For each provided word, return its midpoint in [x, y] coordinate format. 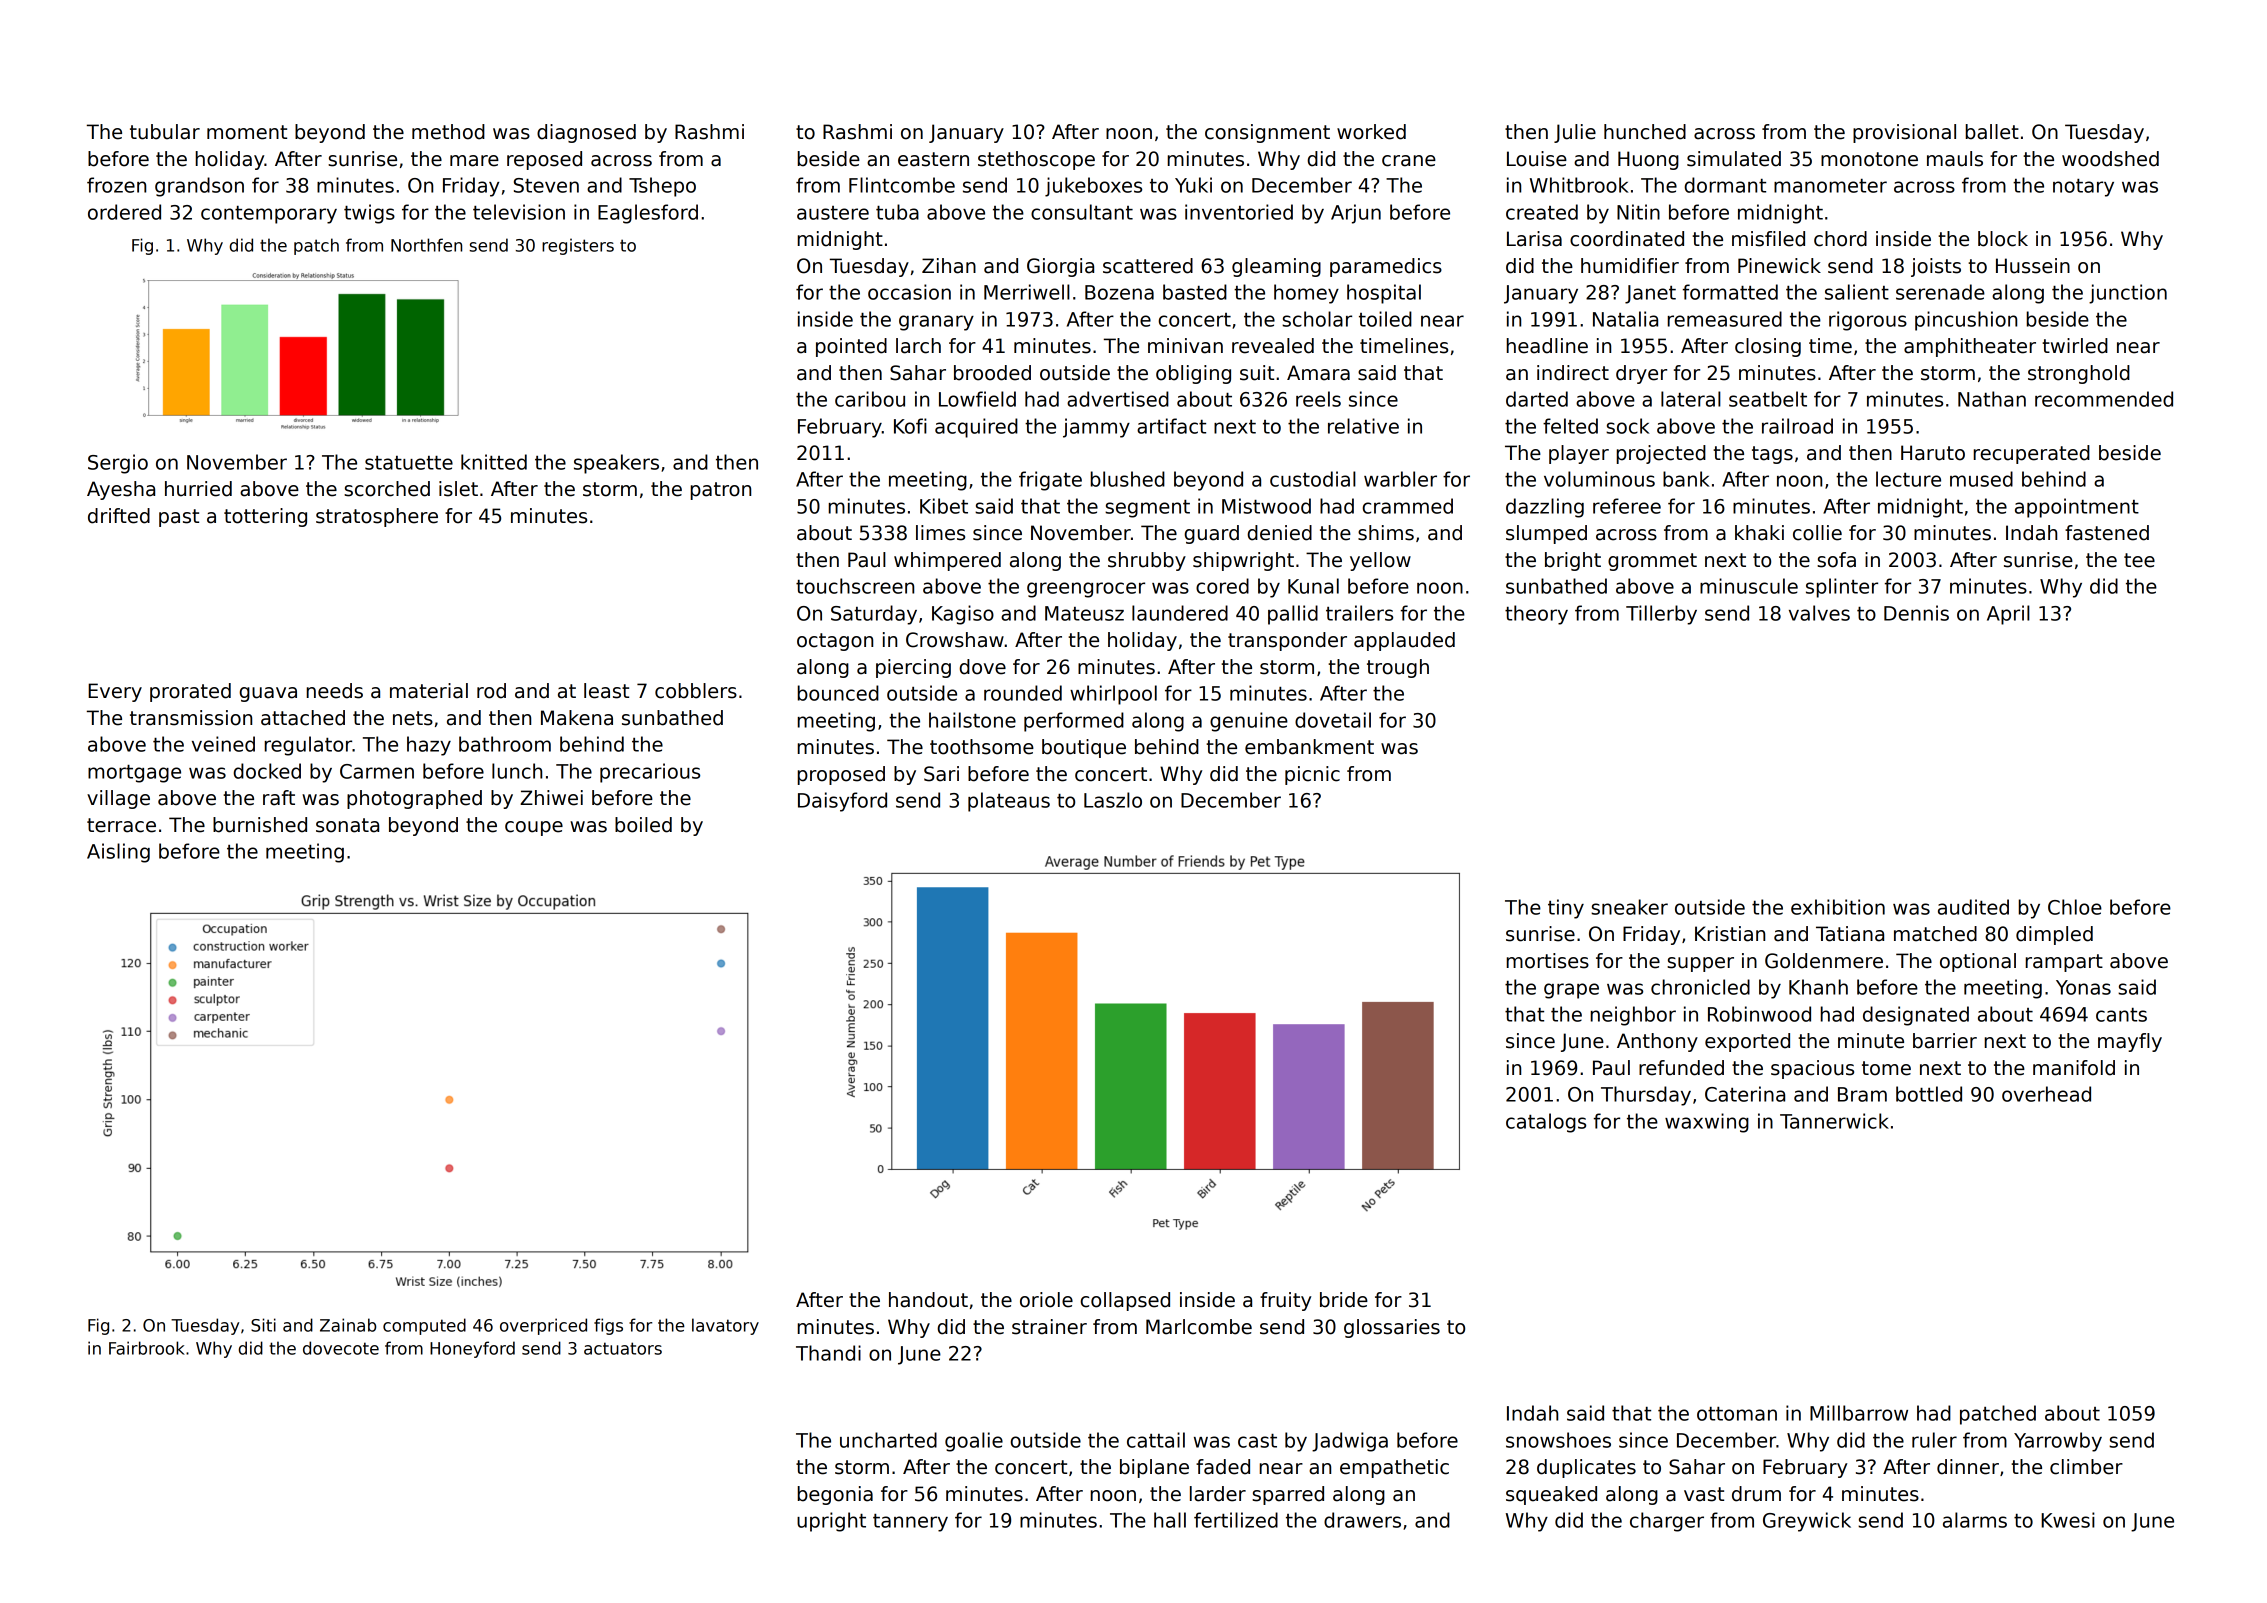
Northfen [426, 245]
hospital [1384, 294]
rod [491, 691]
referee [1627, 506]
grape [1571, 991]
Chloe [2075, 907]
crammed [1407, 506]
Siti [263, 1325]
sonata [347, 825]
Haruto [1933, 453]
